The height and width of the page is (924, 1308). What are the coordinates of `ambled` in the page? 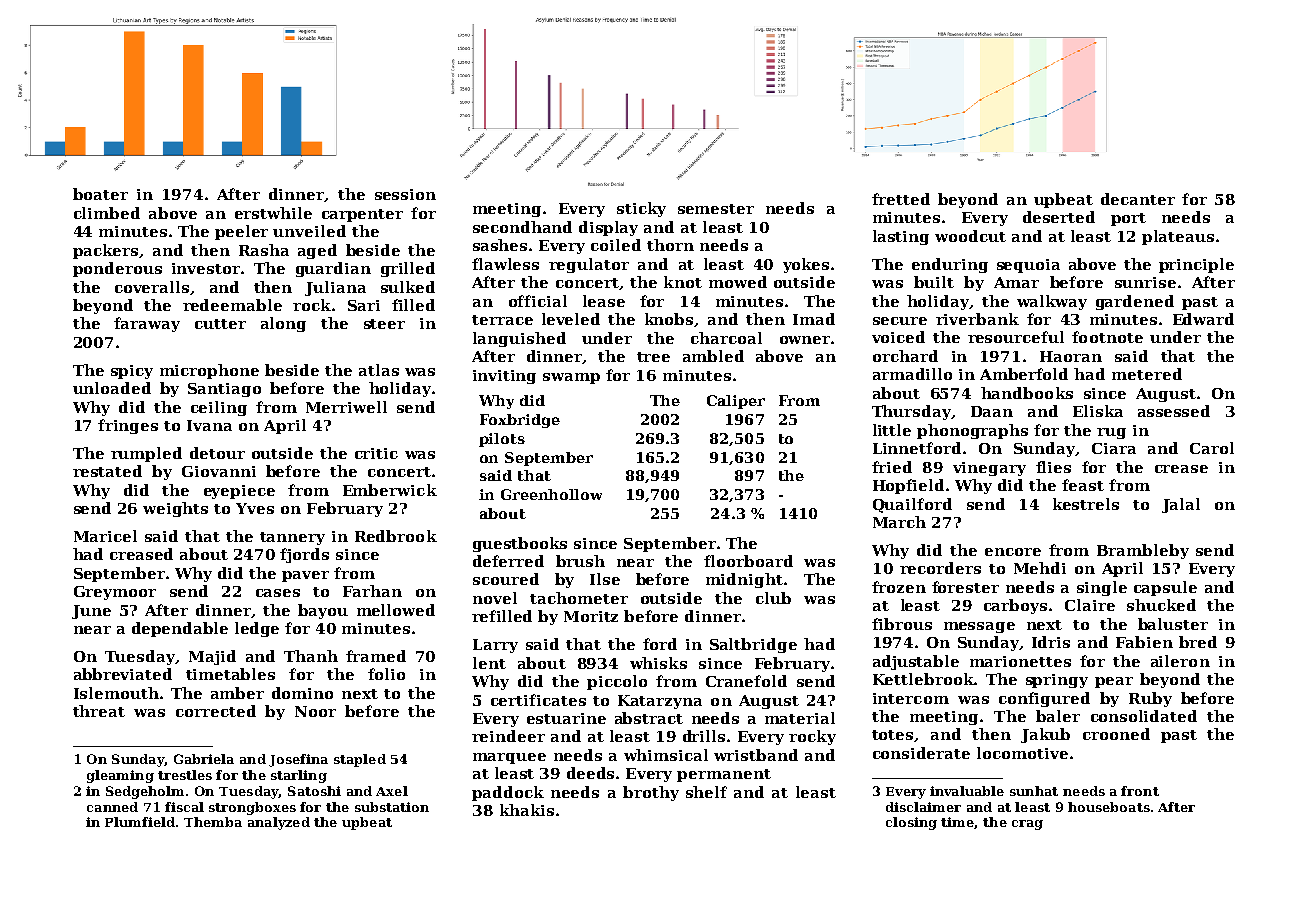 It's located at (713, 356).
